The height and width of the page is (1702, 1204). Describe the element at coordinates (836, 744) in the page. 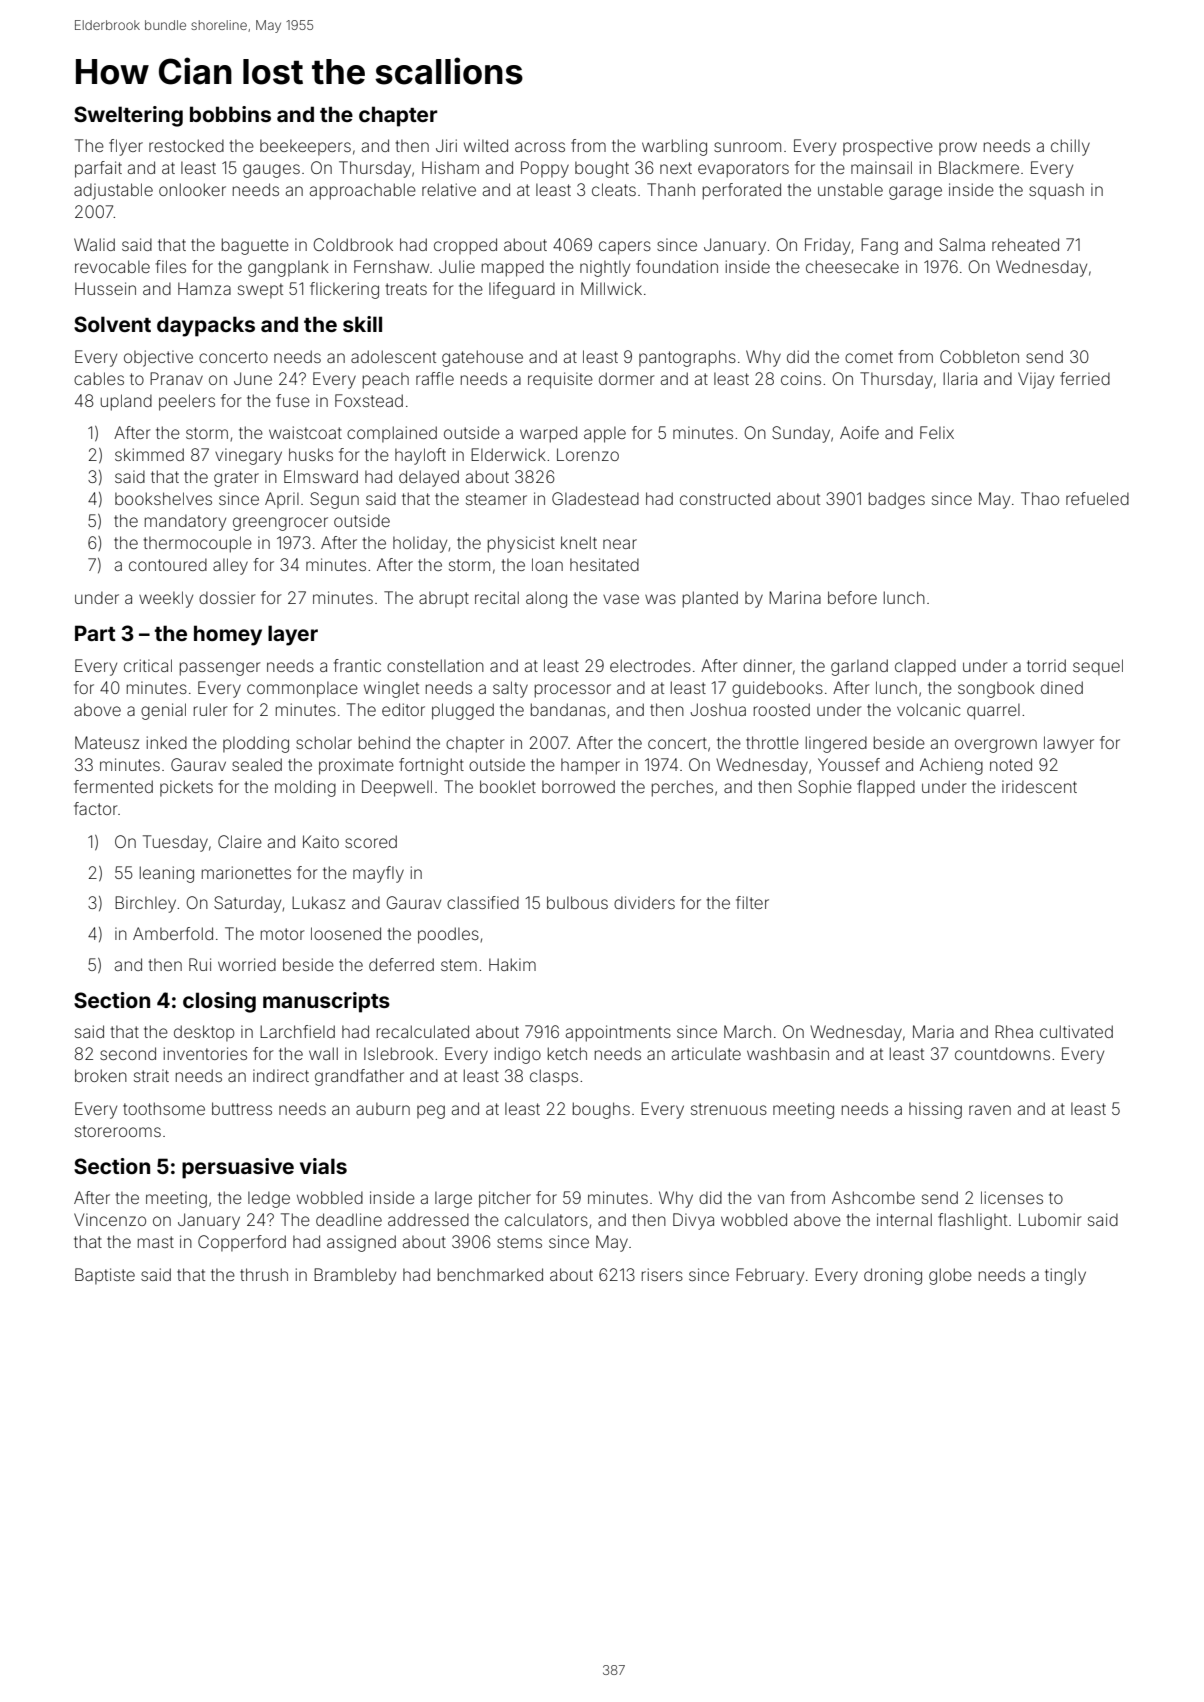

I see `lingered` at that location.
